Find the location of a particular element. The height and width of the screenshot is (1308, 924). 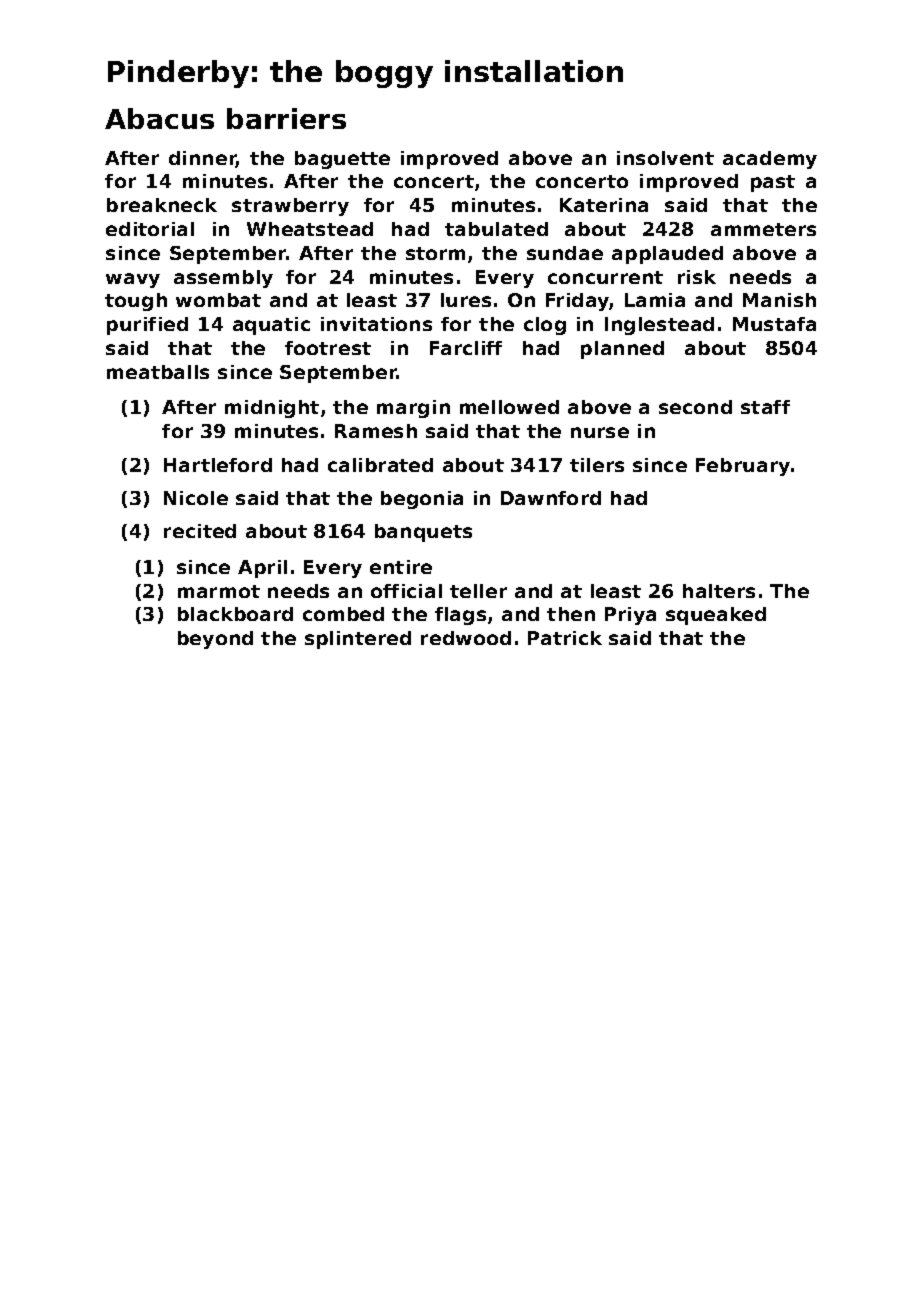

Mustafa is located at coordinates (774, 324).
